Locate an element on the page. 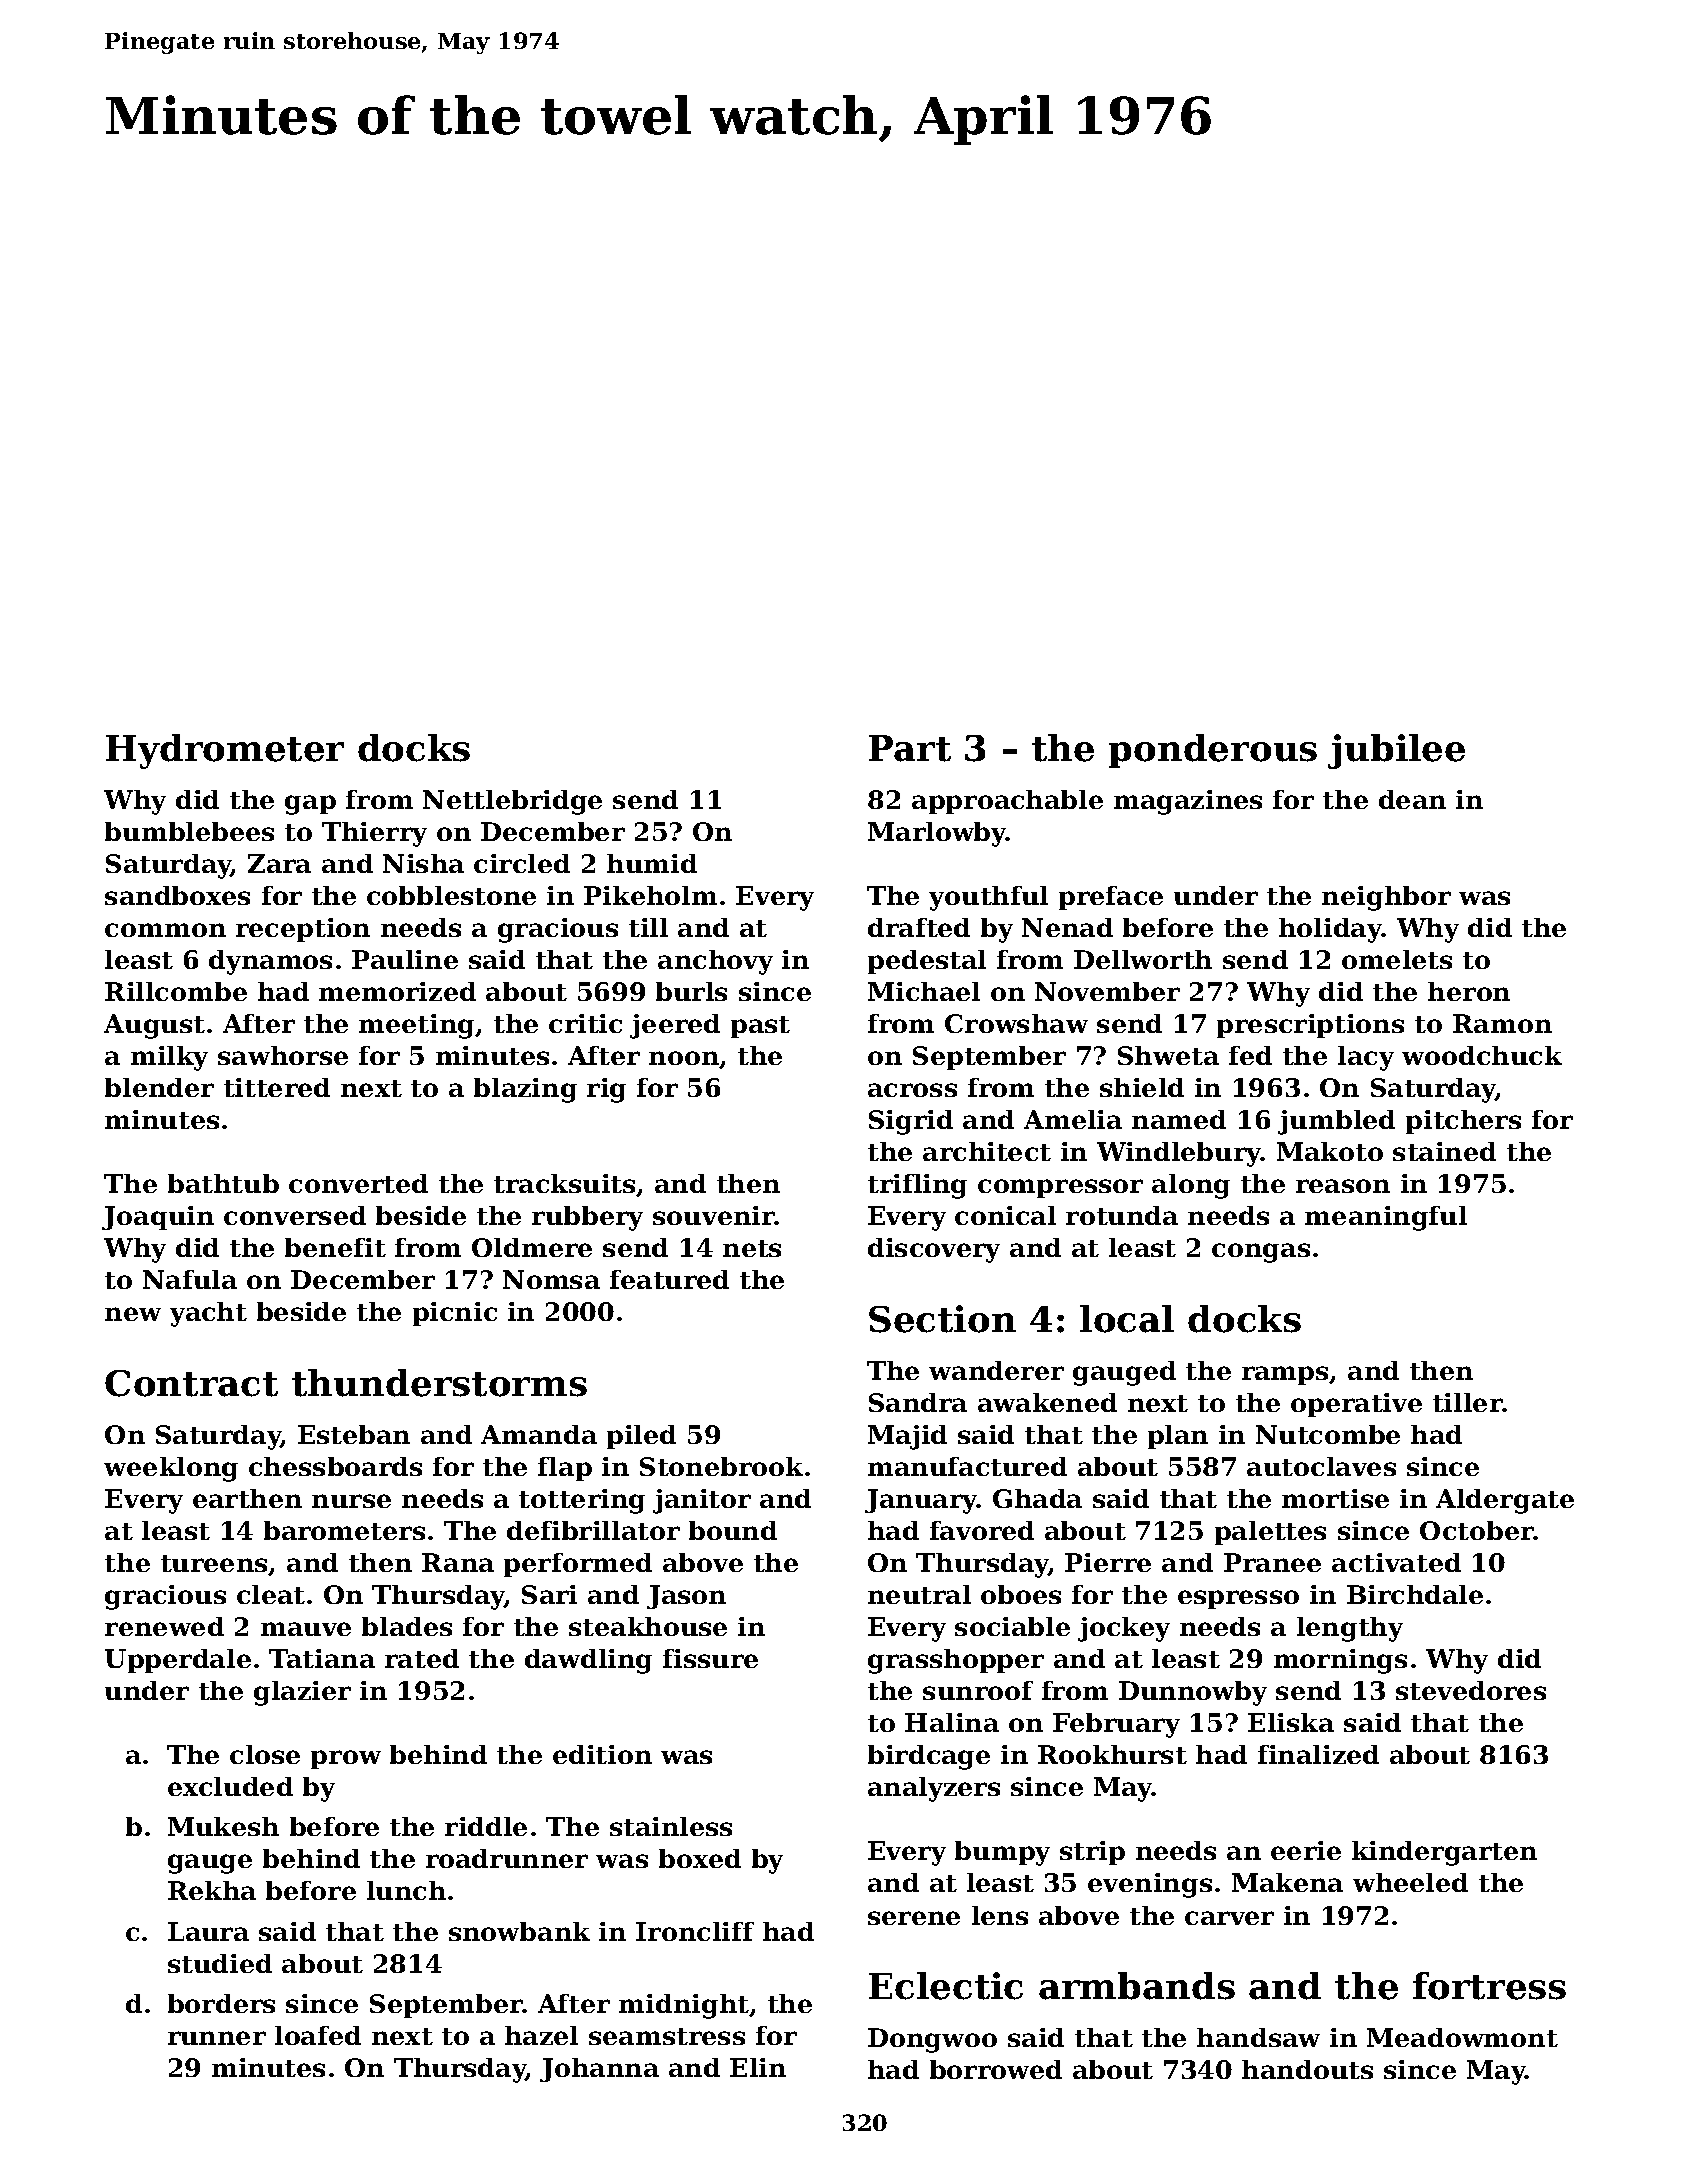 The image size is (1683, 2178). kindergarten is located at coordinates (1444, 1853).
